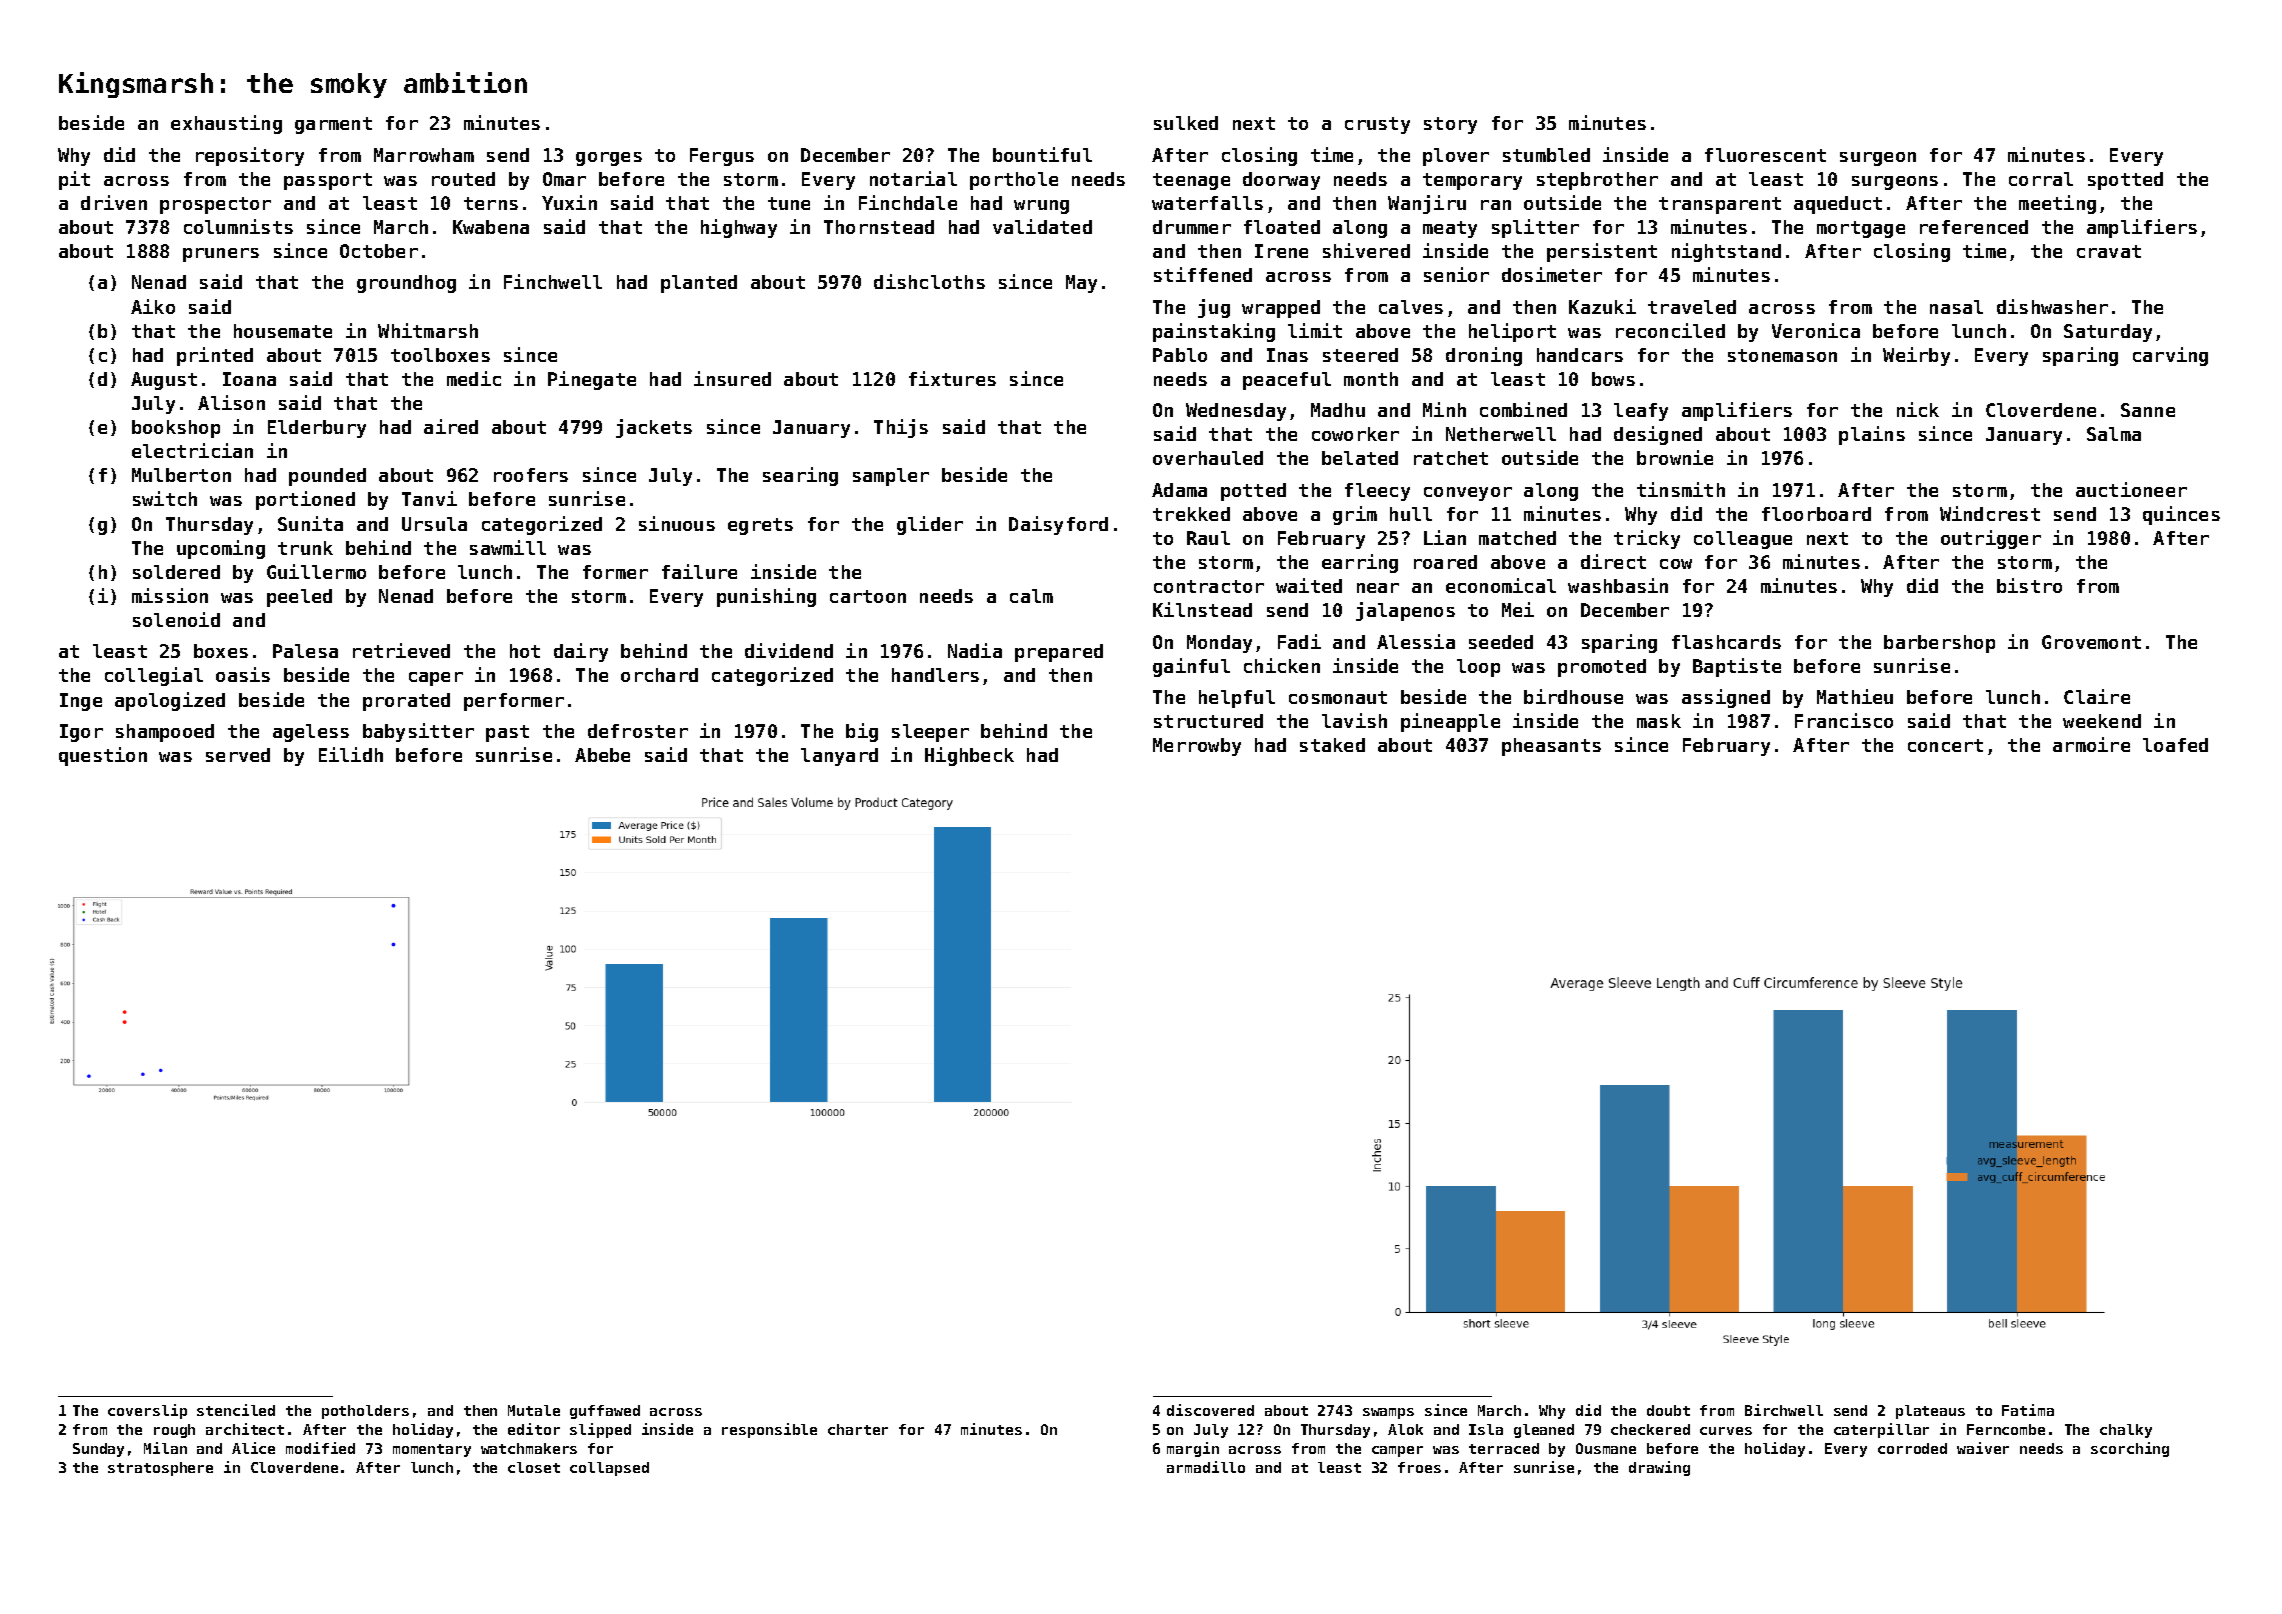 Image resolution: width=2282 pixels, height=1614 pixels. What do you see at coordinates (74, 180) in the page?
I see `pit` at bounding box center [74, 180].
